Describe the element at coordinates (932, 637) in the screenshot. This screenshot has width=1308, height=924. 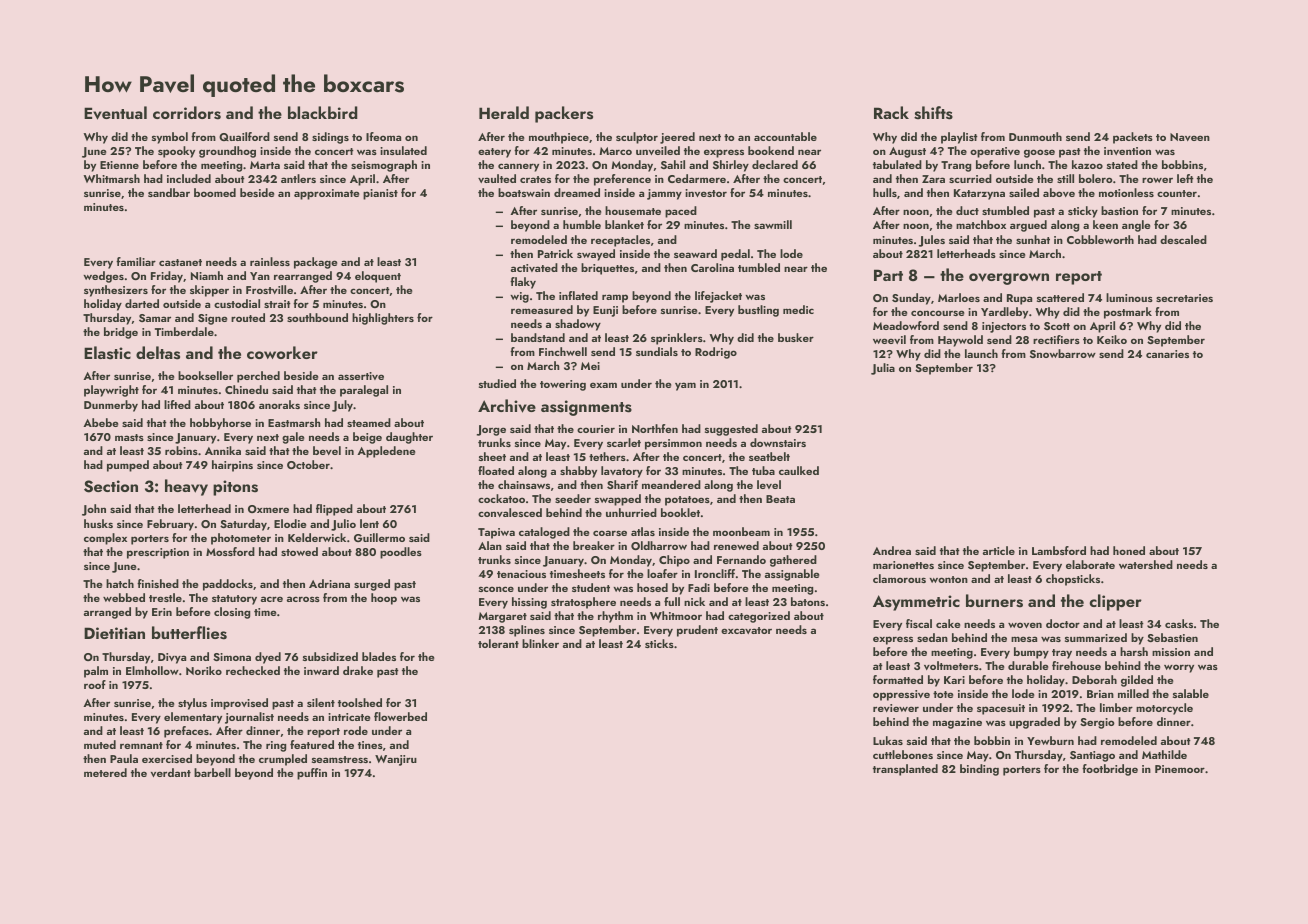
I see `sedan` at that location.
